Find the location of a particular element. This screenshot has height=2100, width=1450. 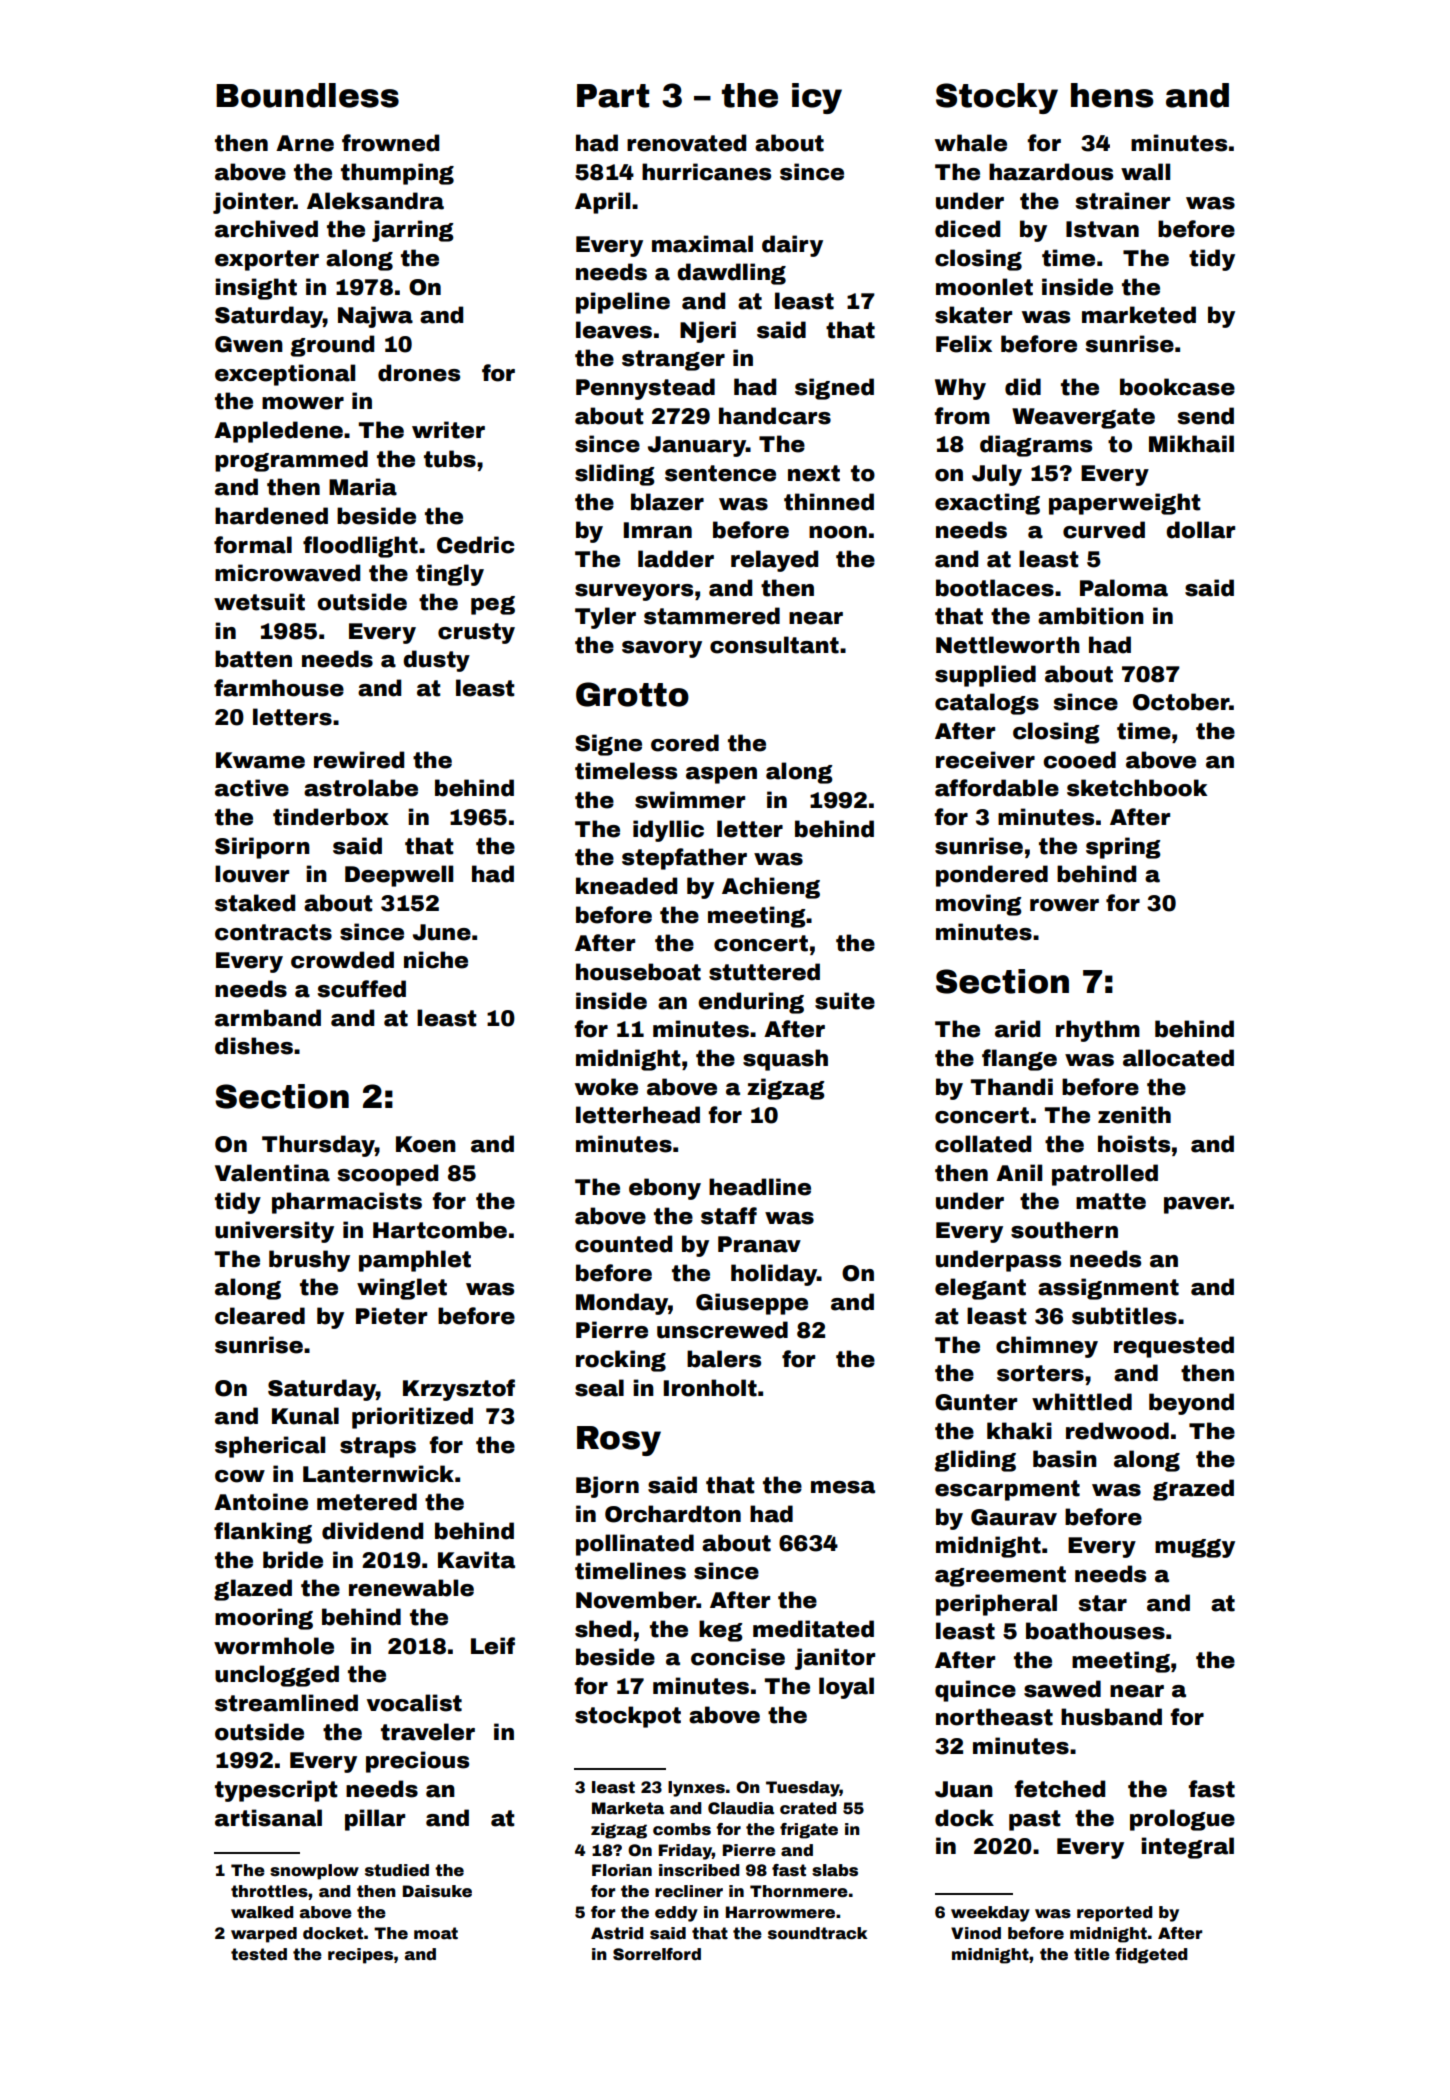

Deepwell is located at coordinates (399, 876).
